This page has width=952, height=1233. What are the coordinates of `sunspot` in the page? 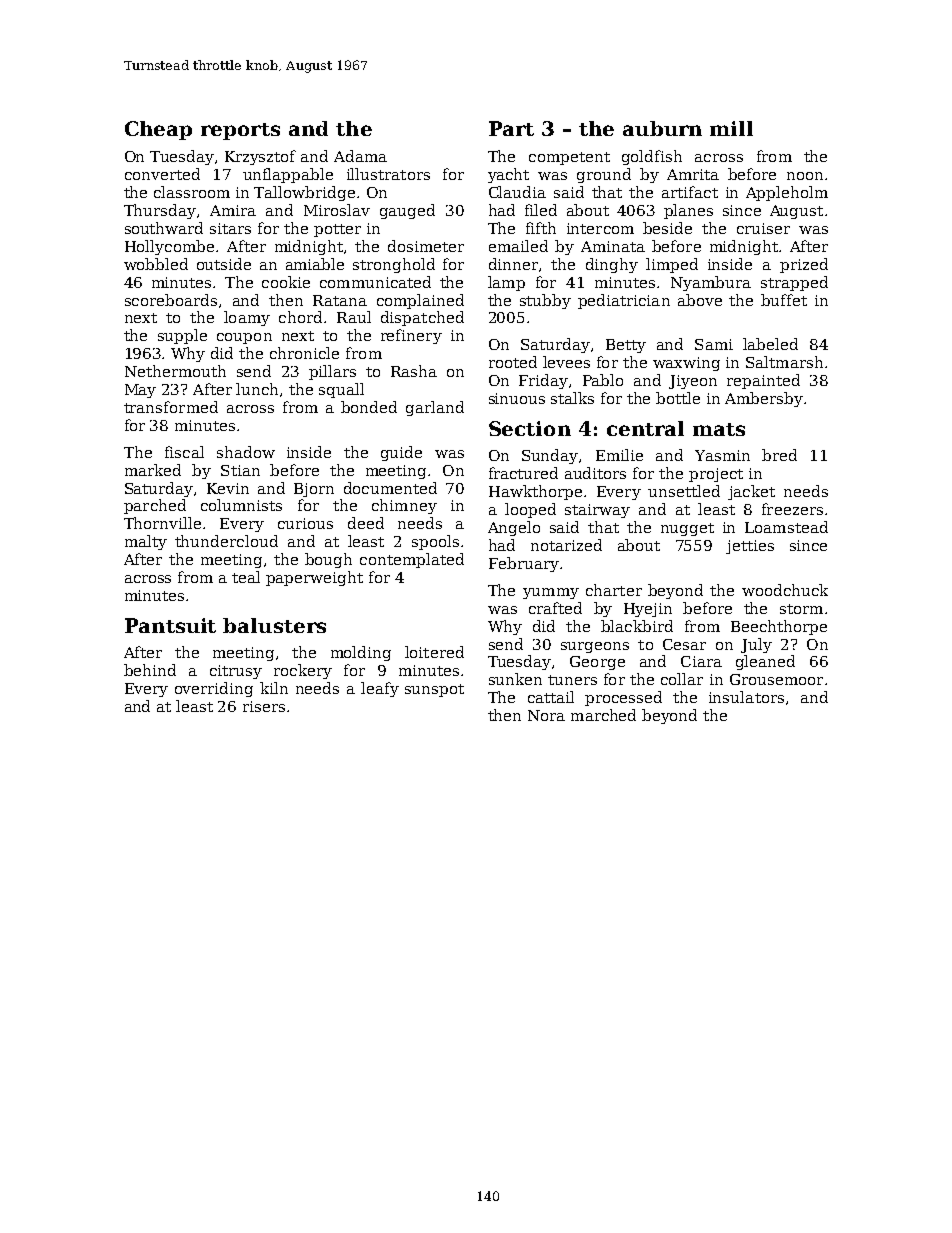 It's located at (434, 690).
